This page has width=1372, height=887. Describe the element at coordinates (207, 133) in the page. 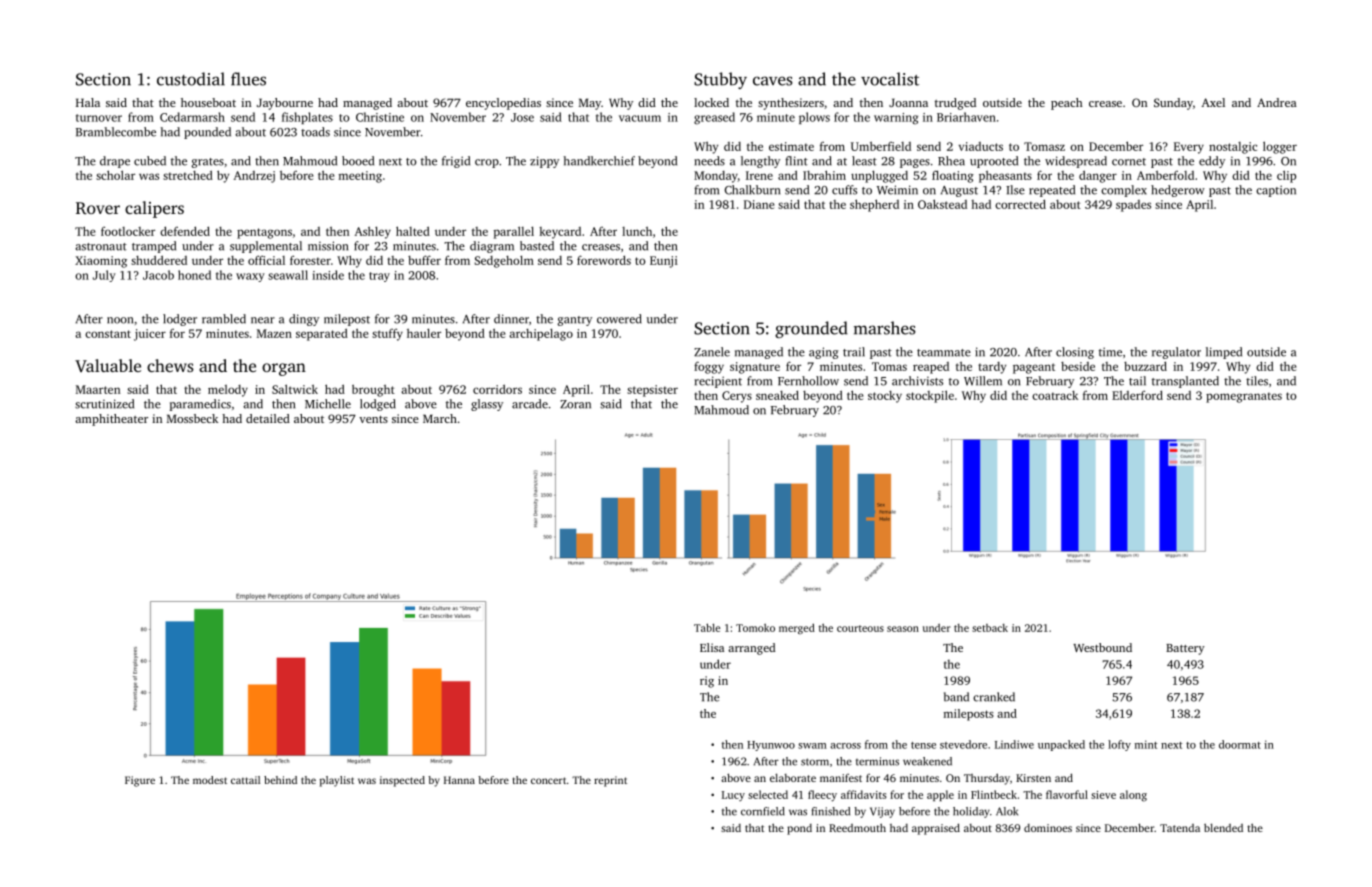

I see `pounded` at that location.
